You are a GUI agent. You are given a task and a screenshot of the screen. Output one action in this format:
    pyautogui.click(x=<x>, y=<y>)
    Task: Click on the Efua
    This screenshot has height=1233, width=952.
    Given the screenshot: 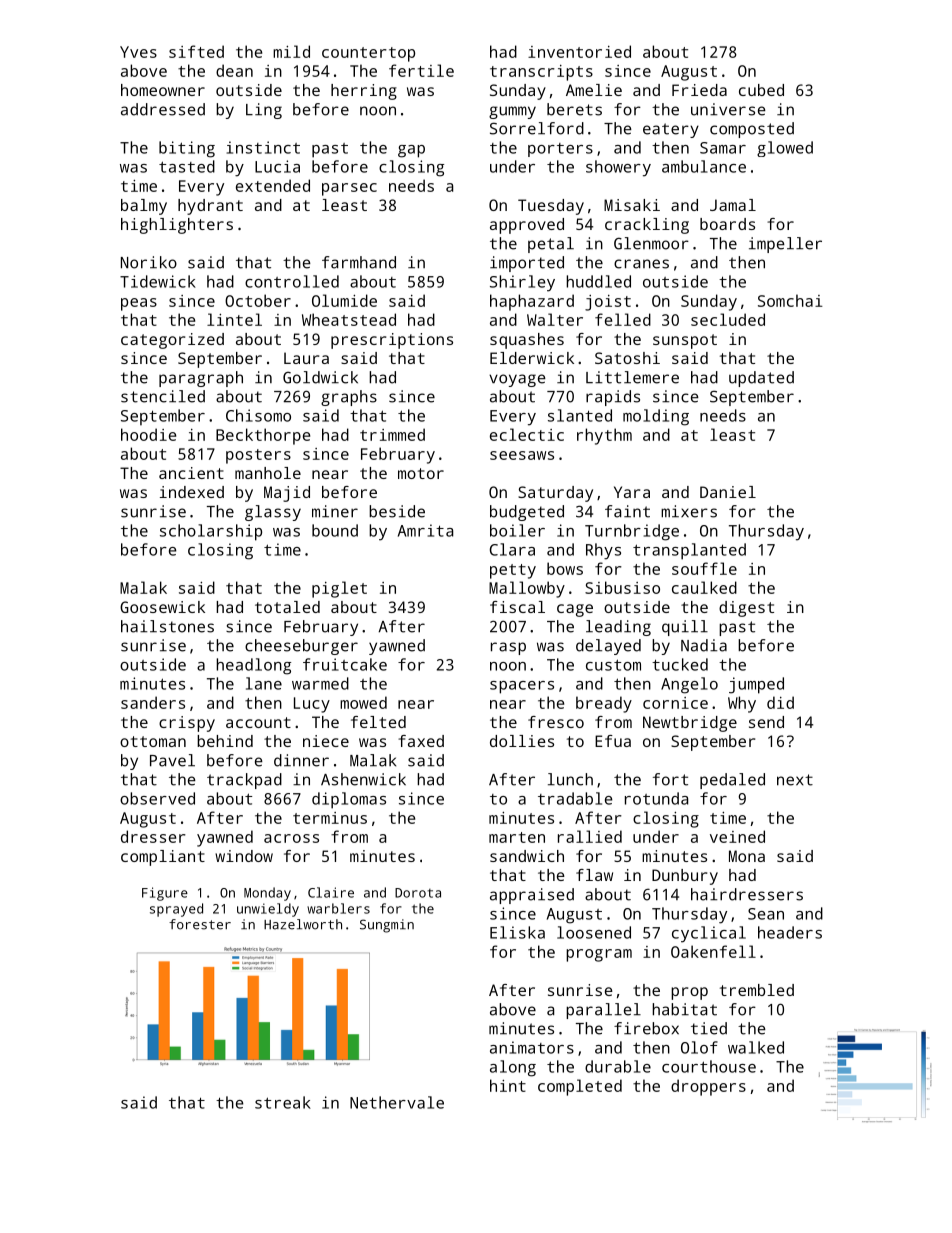 What is the action you would take?
    pyautogui.click(x=613, y=741)
